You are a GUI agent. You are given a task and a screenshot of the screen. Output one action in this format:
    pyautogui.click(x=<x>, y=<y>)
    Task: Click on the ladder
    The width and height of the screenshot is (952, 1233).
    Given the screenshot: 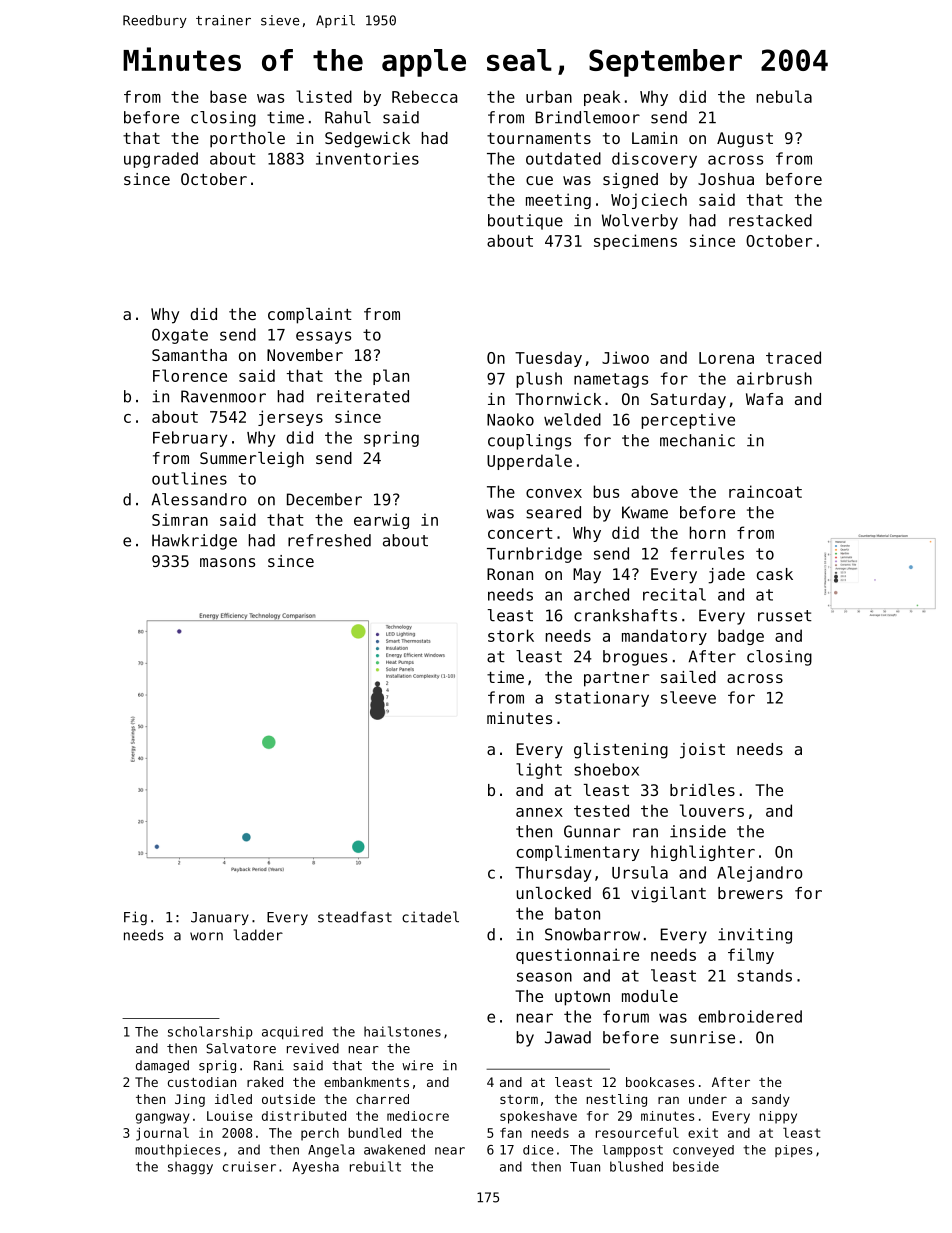 What is the action you would take?
    pyautogui.click(x=258, y=935)
